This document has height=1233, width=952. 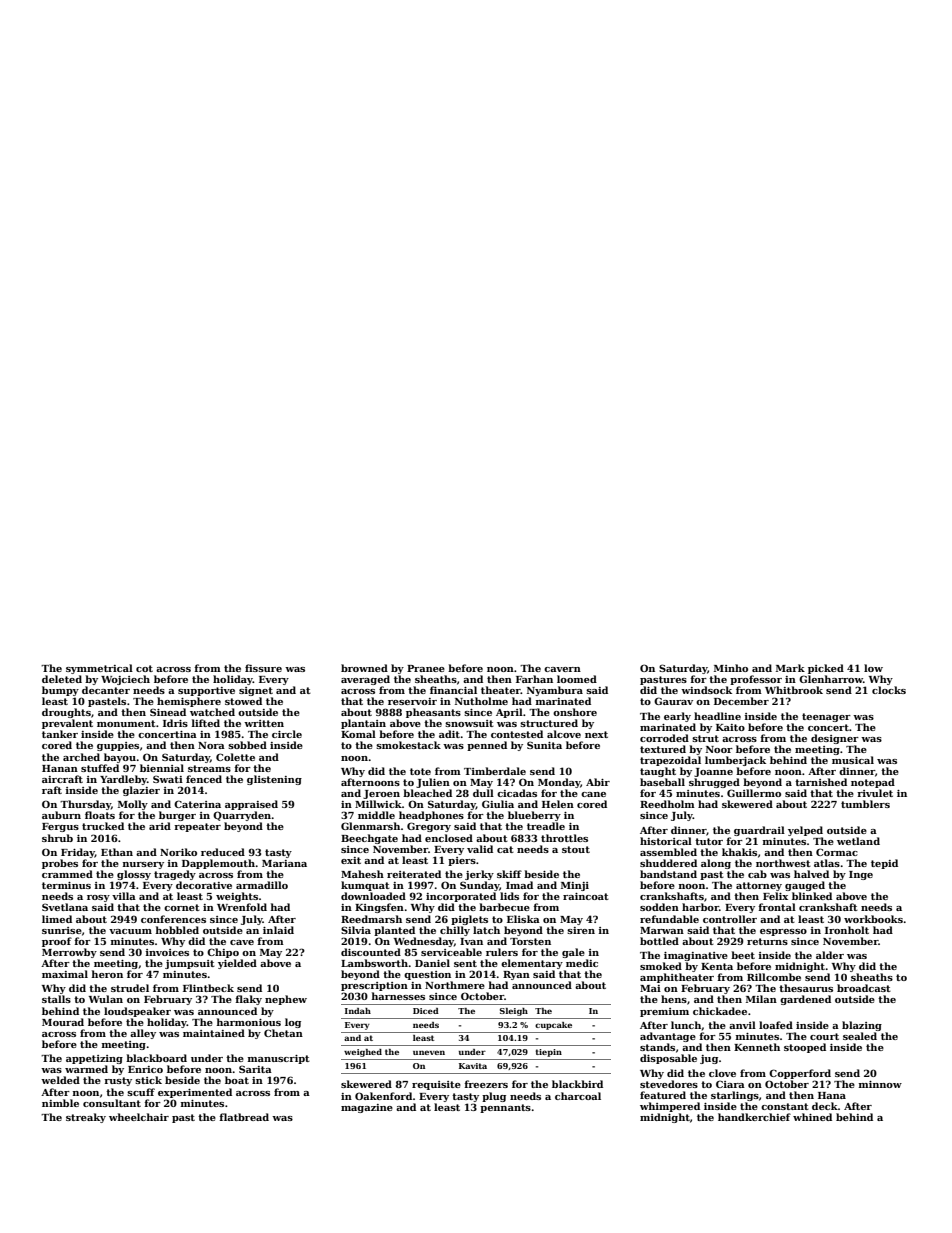 I want to click on proof, so click(x=57, y=942).
